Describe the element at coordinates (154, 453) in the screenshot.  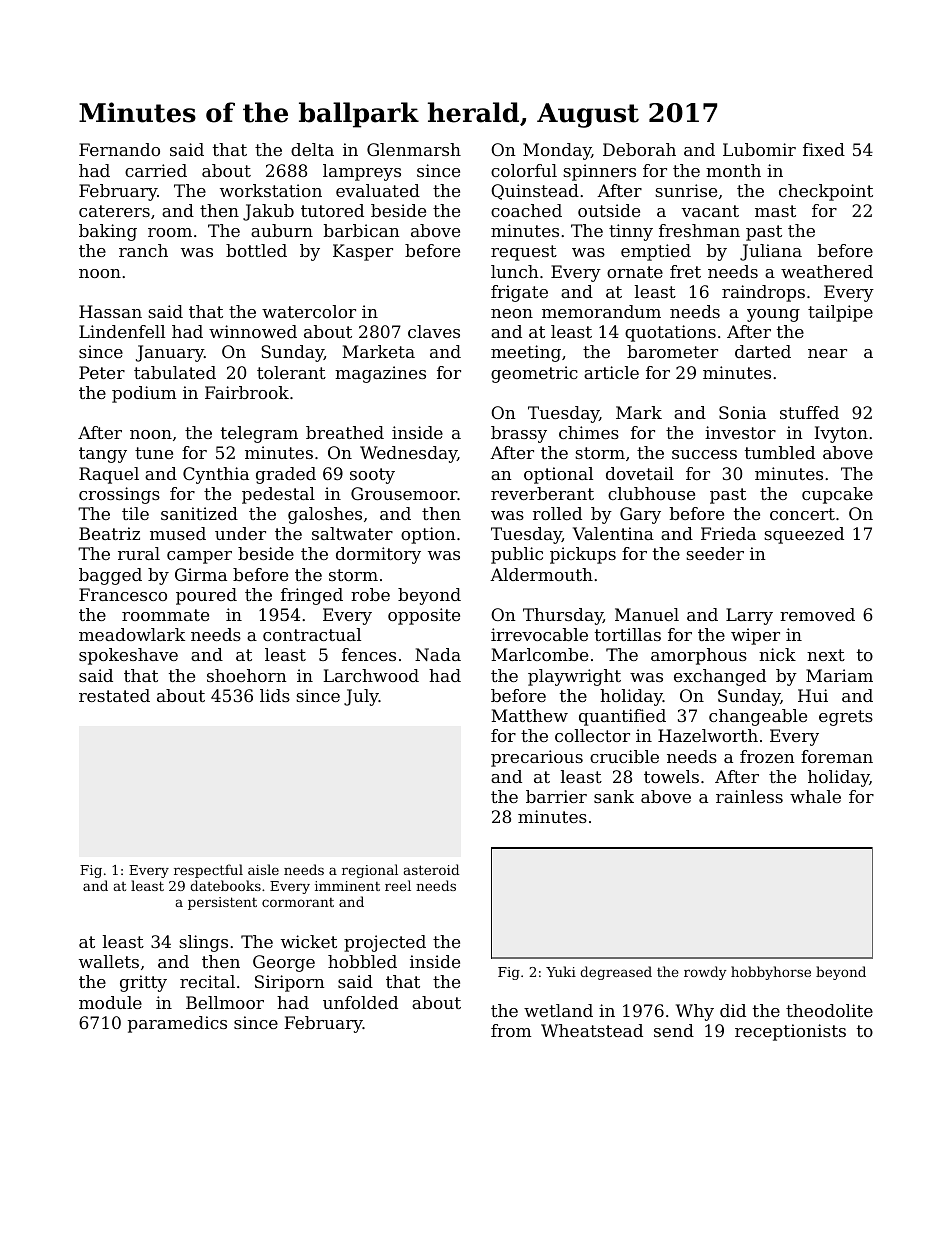
I see `tune` at that location.
